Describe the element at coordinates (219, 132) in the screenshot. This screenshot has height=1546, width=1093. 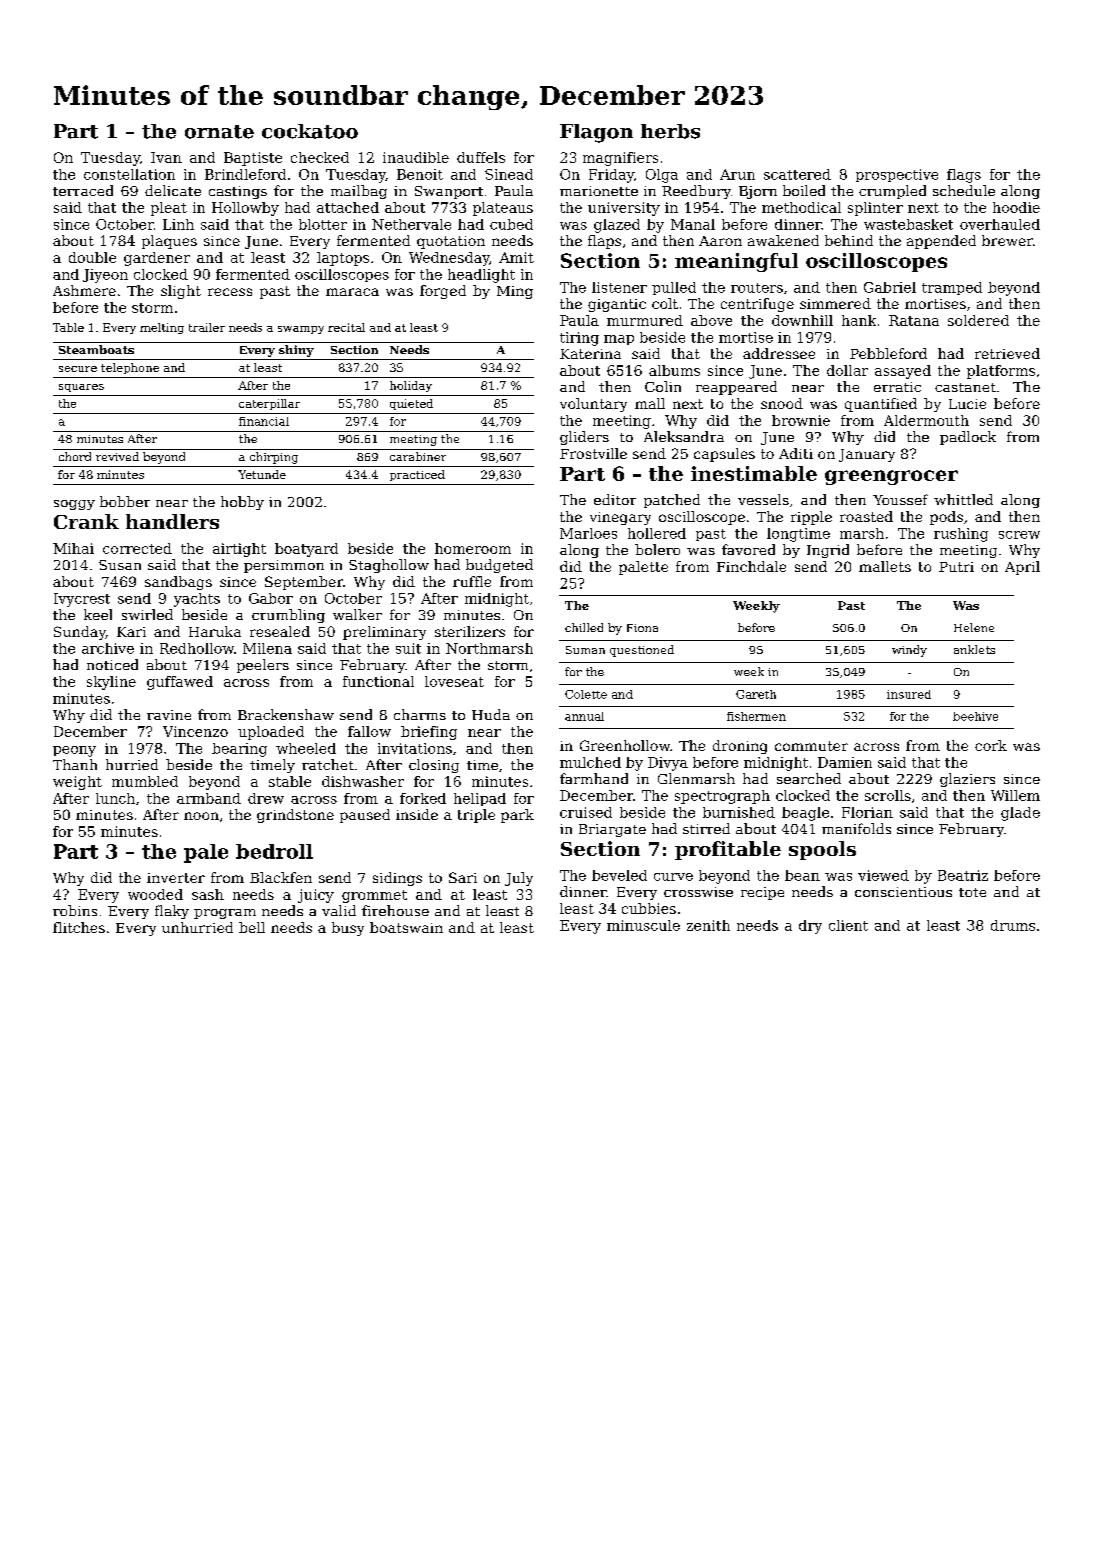
I see `ornate` at that location.
